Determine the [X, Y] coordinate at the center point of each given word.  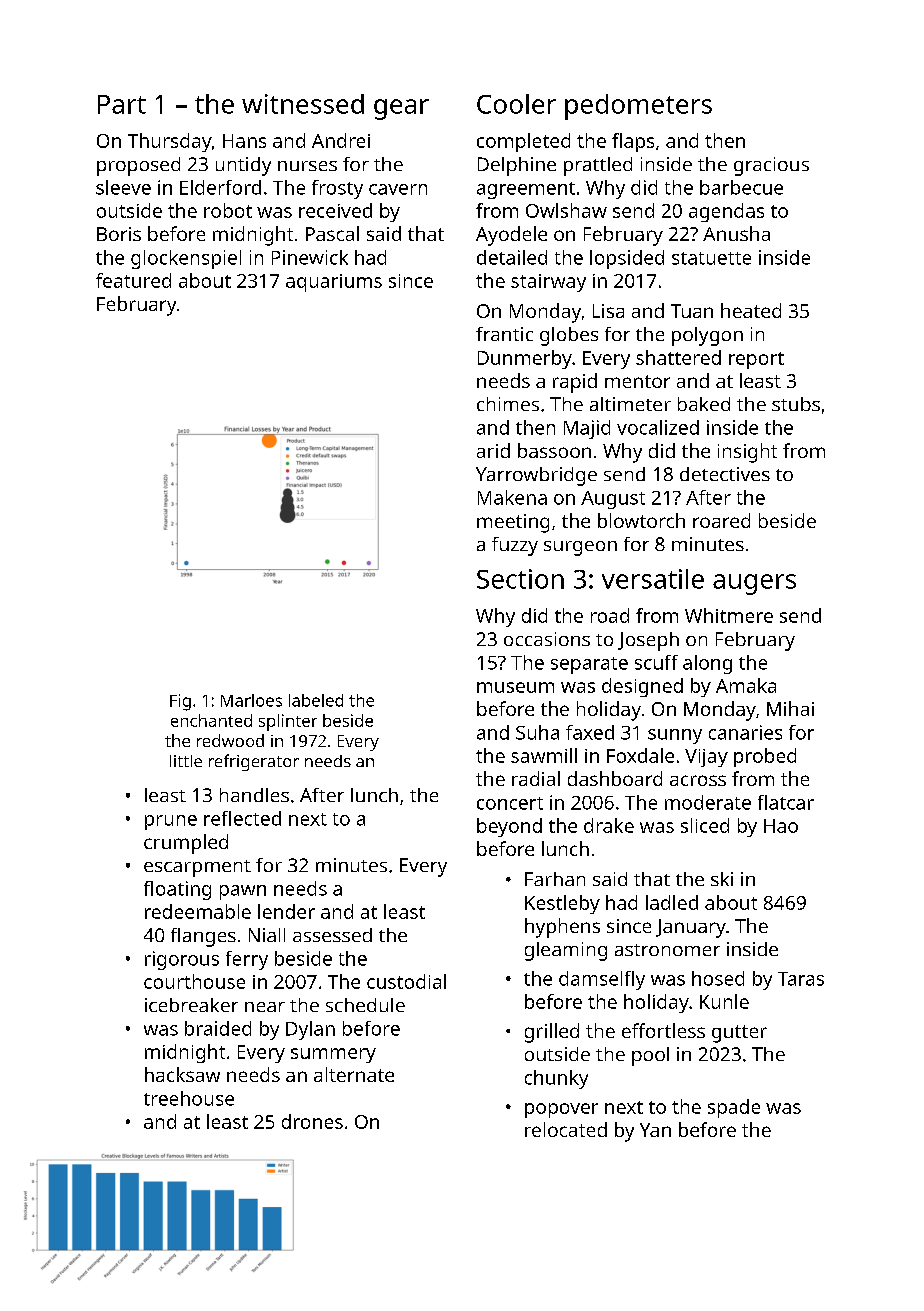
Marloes [251, 700]
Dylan [310, 1030]
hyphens [562, 928]
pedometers [638, 107]
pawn [243, 892]
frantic [504, 334]
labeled [316, 700]
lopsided [627, 259]
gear [401, 109]
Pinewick [310, 257]
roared [721, 520]
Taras [801, 979]
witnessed [303, 104]
